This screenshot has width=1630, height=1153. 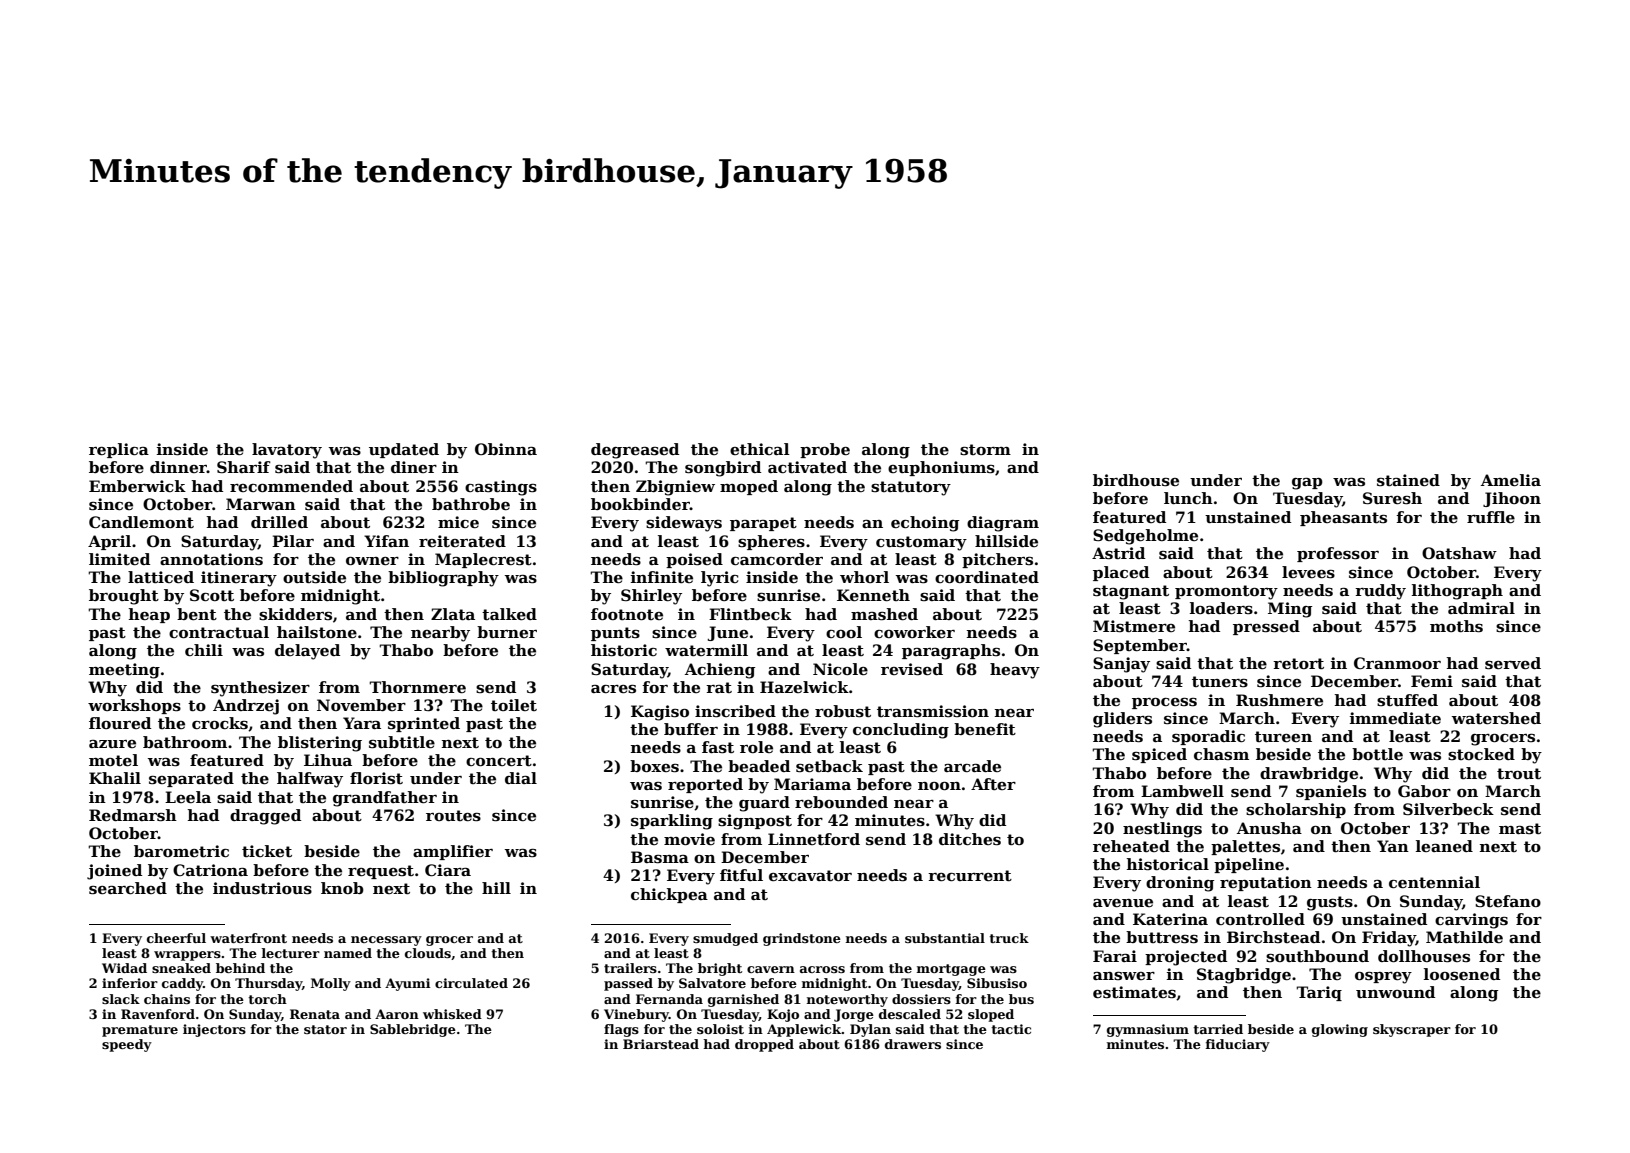 What do you see at coordinates (140, 1031) in the screenshot?
I see `premature` at bounding box center [140, 1031].
